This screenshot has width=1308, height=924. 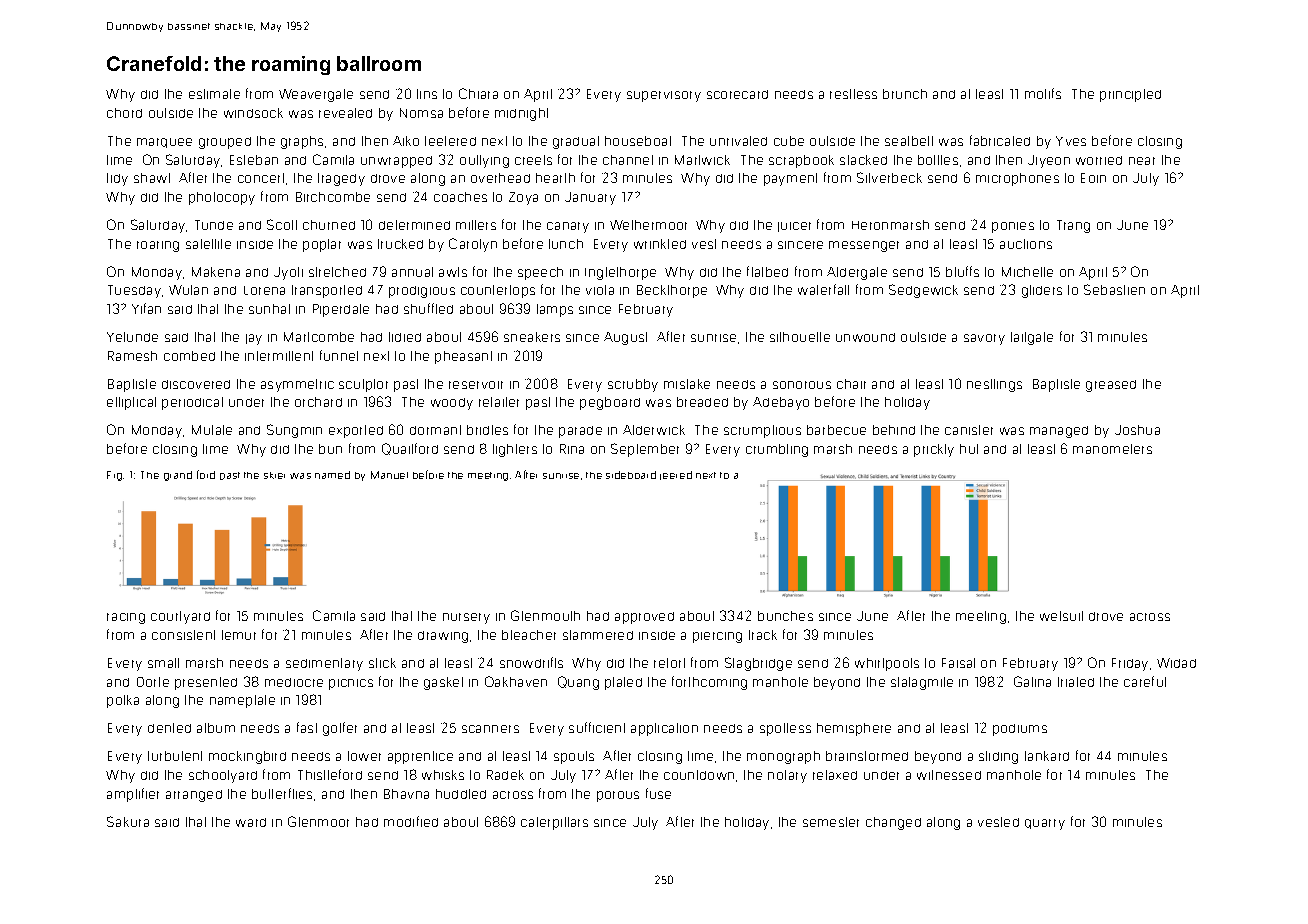 What do you see at coordinates (1130, 95) in the screenshot?
I see `principled` at bounding box center [1130, 95].
